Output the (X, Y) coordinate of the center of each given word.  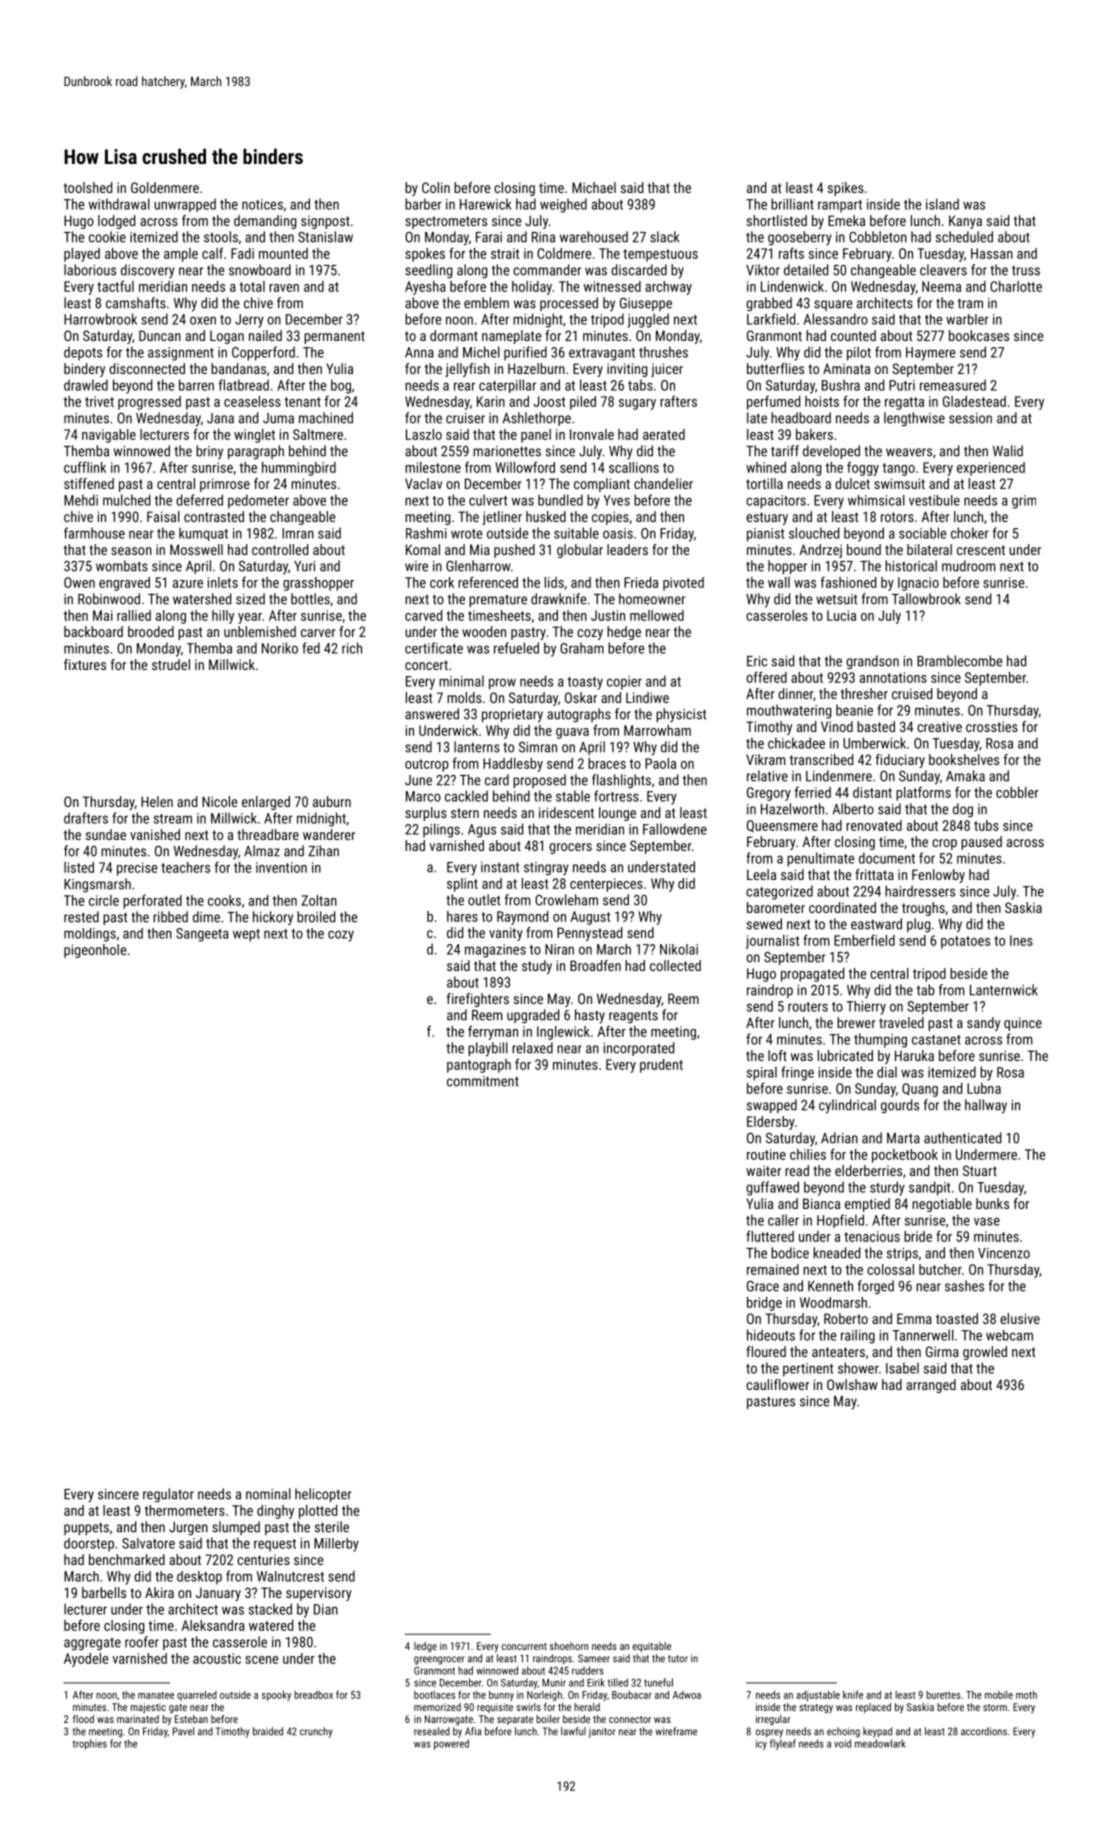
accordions (984, 1731)
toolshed (88, 187)
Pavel (183, 1731)
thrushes (663, 352)
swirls (528, 1707)
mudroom (969, 566)
